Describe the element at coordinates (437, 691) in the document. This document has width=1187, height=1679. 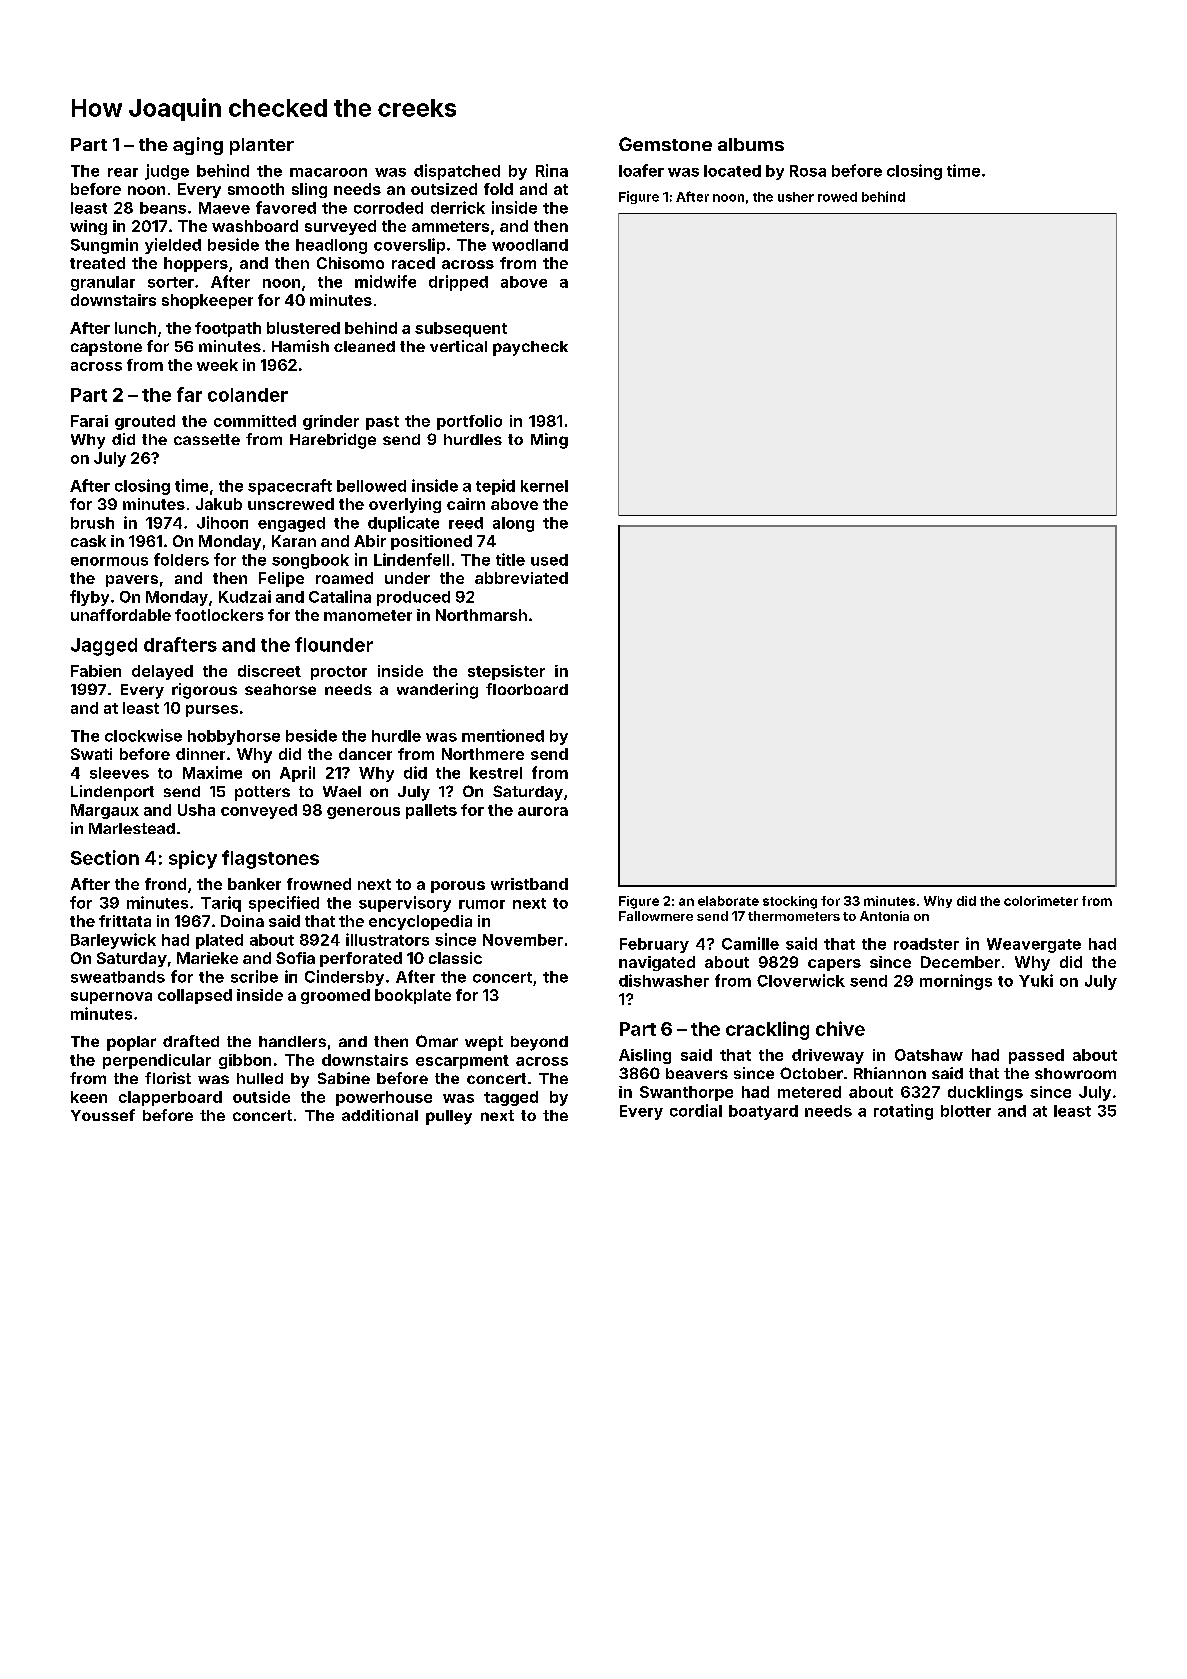
I see `wandering` at that location.
